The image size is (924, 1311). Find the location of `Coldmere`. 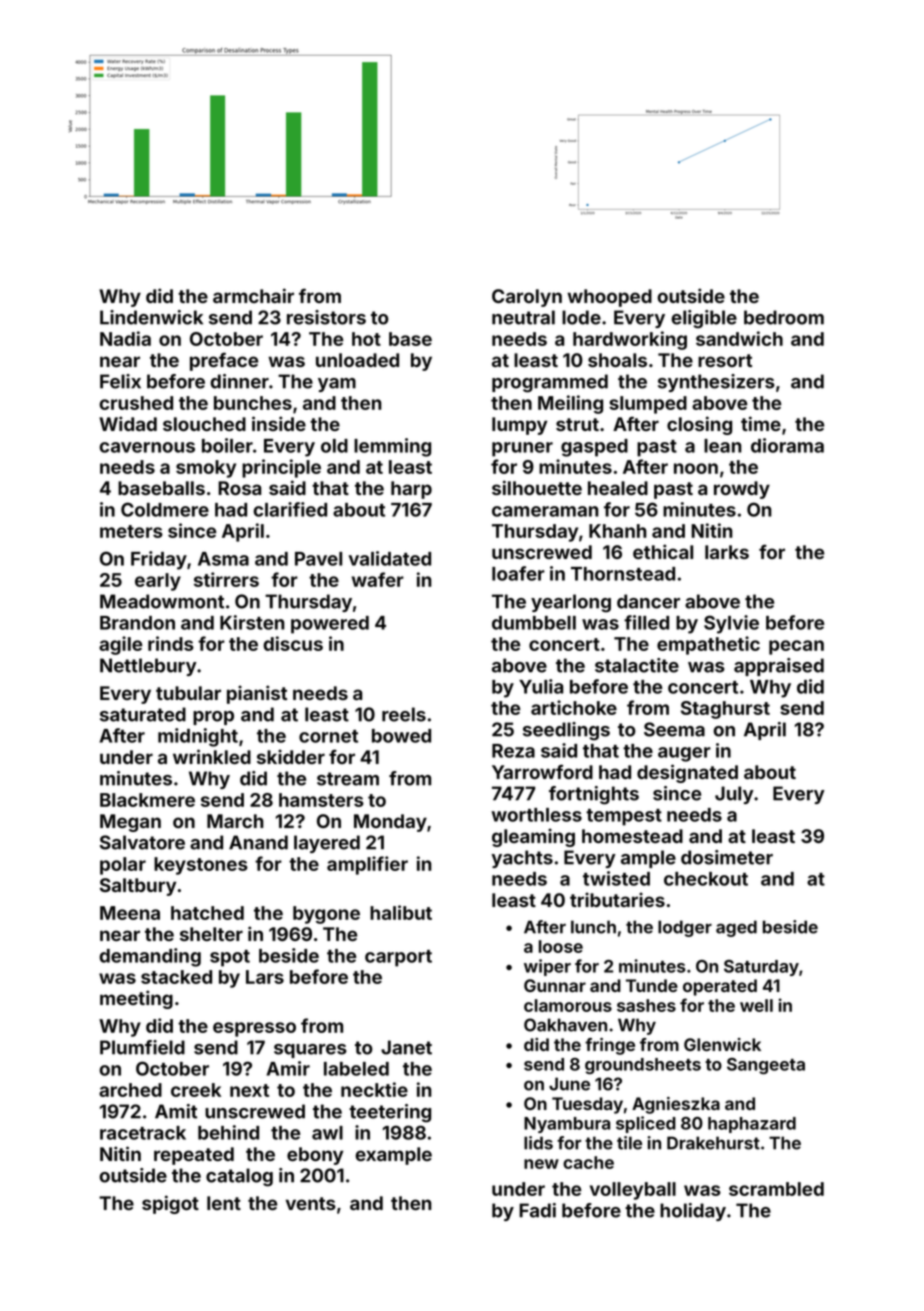

Coldmere is located at coordinates (165, 509).
